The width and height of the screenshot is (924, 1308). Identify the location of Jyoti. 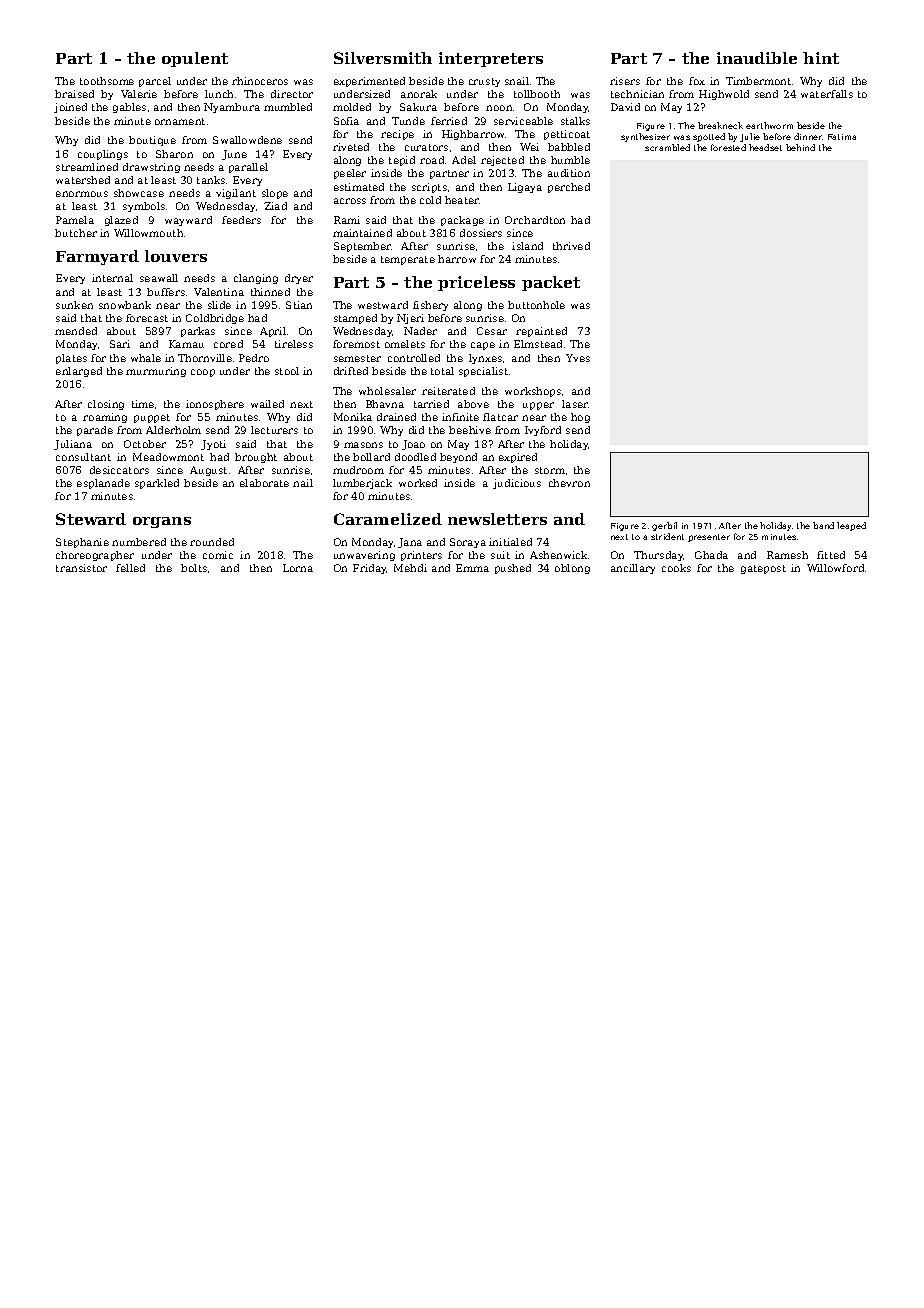
(213, 445).
